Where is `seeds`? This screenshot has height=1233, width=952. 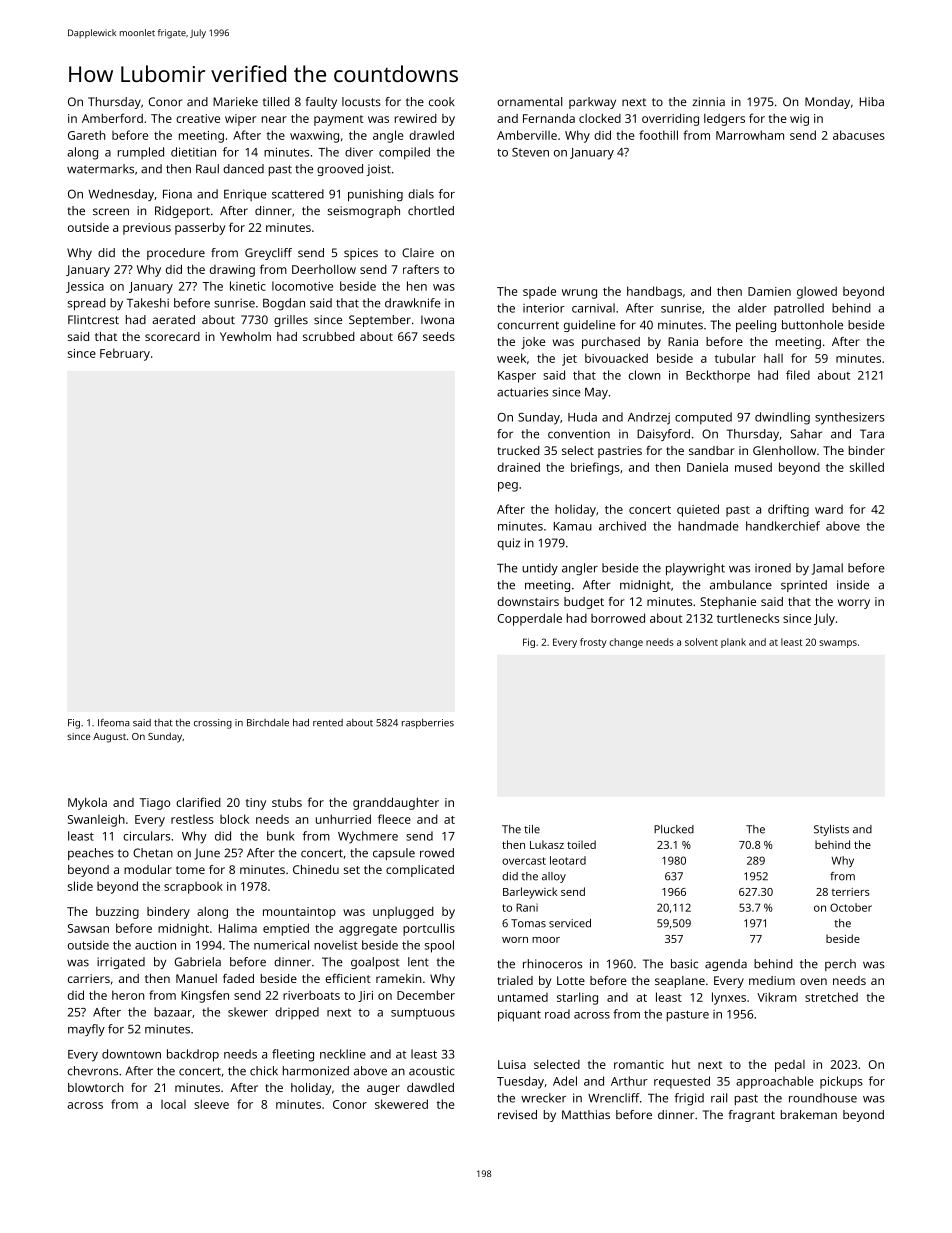
seeds is located at coordinates (439, 336).
